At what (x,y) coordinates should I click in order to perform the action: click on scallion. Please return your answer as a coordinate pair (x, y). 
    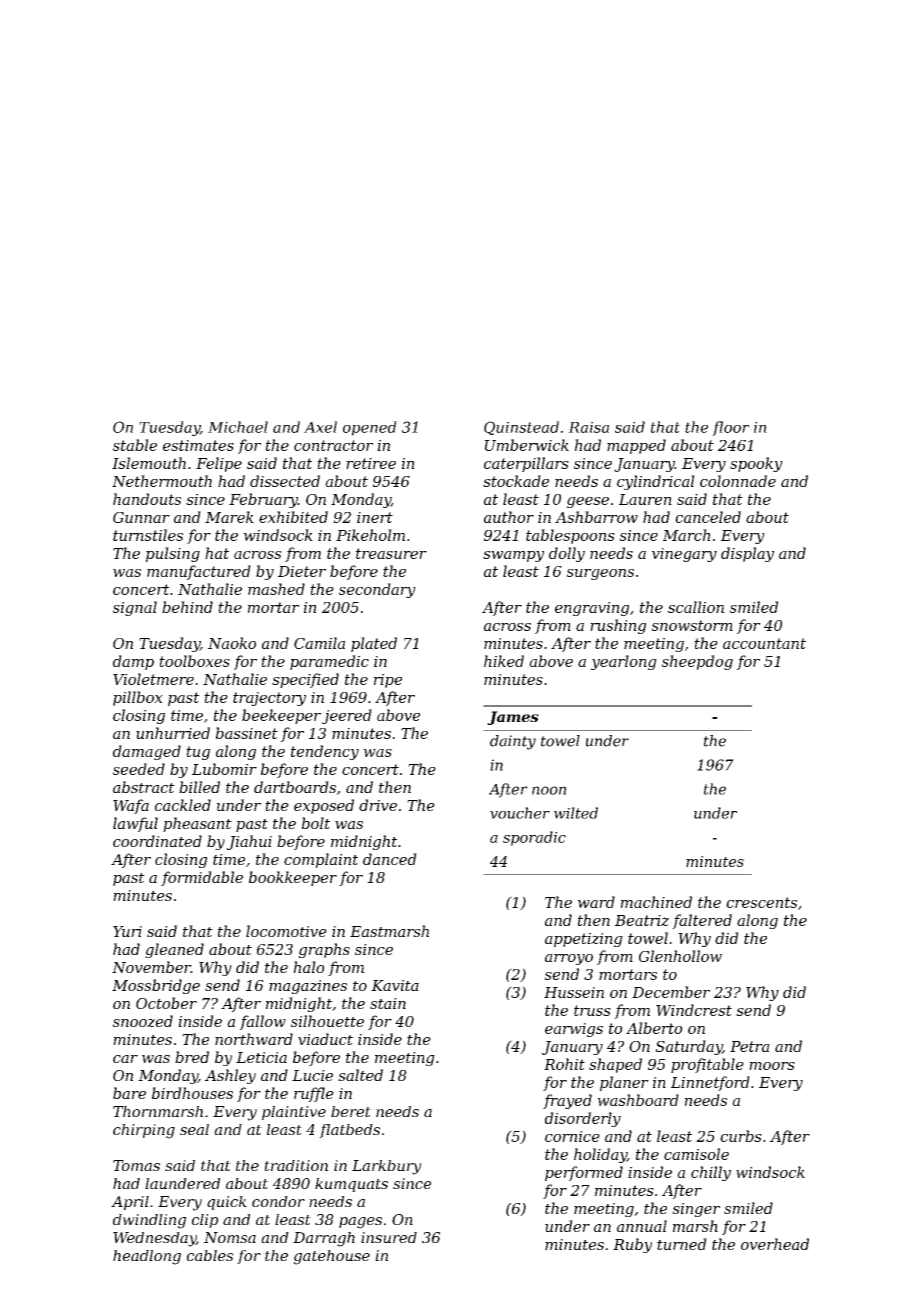
    Looking at the image, I should click on (696, 607).
